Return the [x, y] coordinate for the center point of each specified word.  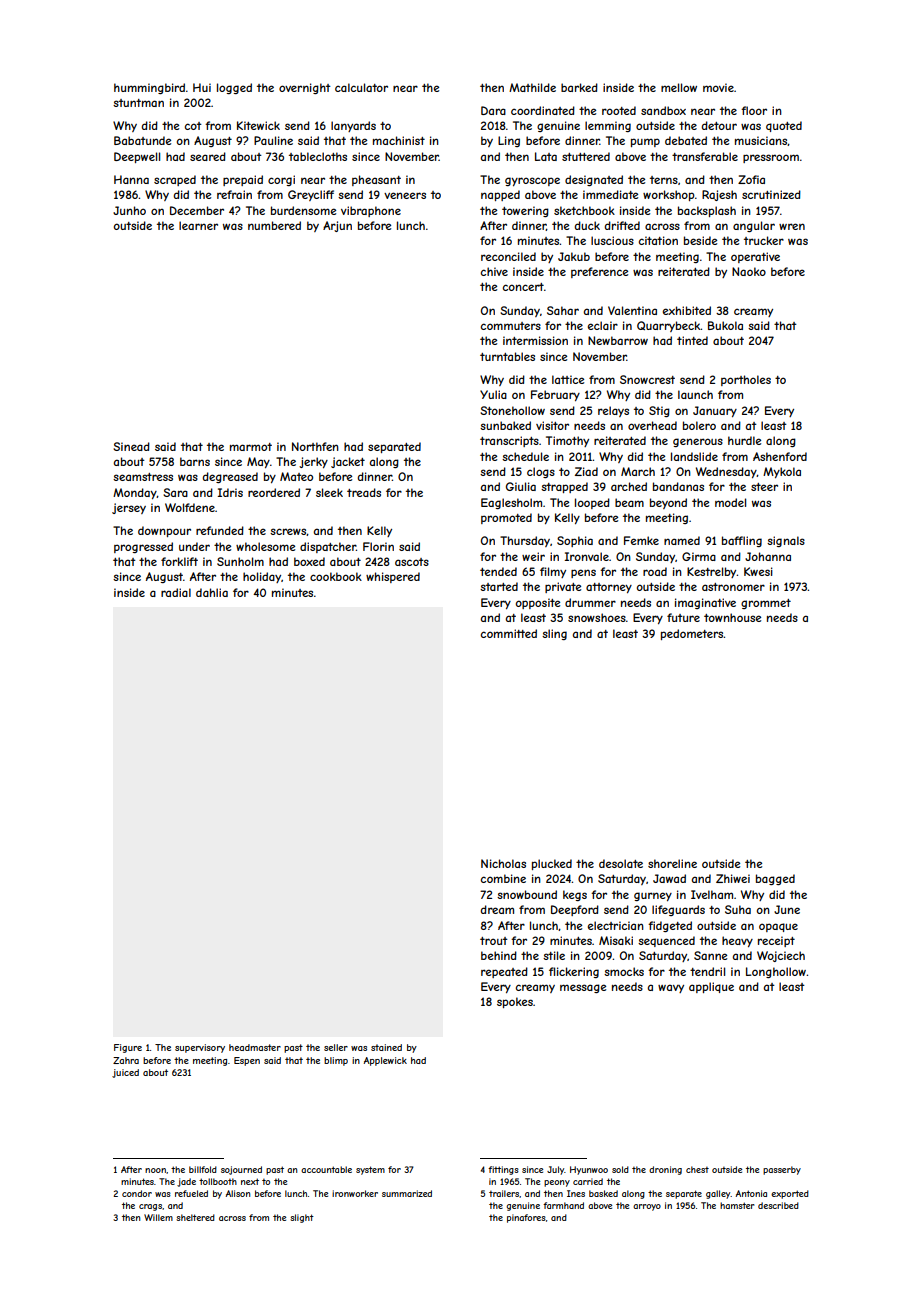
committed [509, 633]
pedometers [692, 634]
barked [579, 87]
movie [718, 87]
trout [494, 941]
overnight [305, 88]
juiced [125, 1073]
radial [176, 592]
